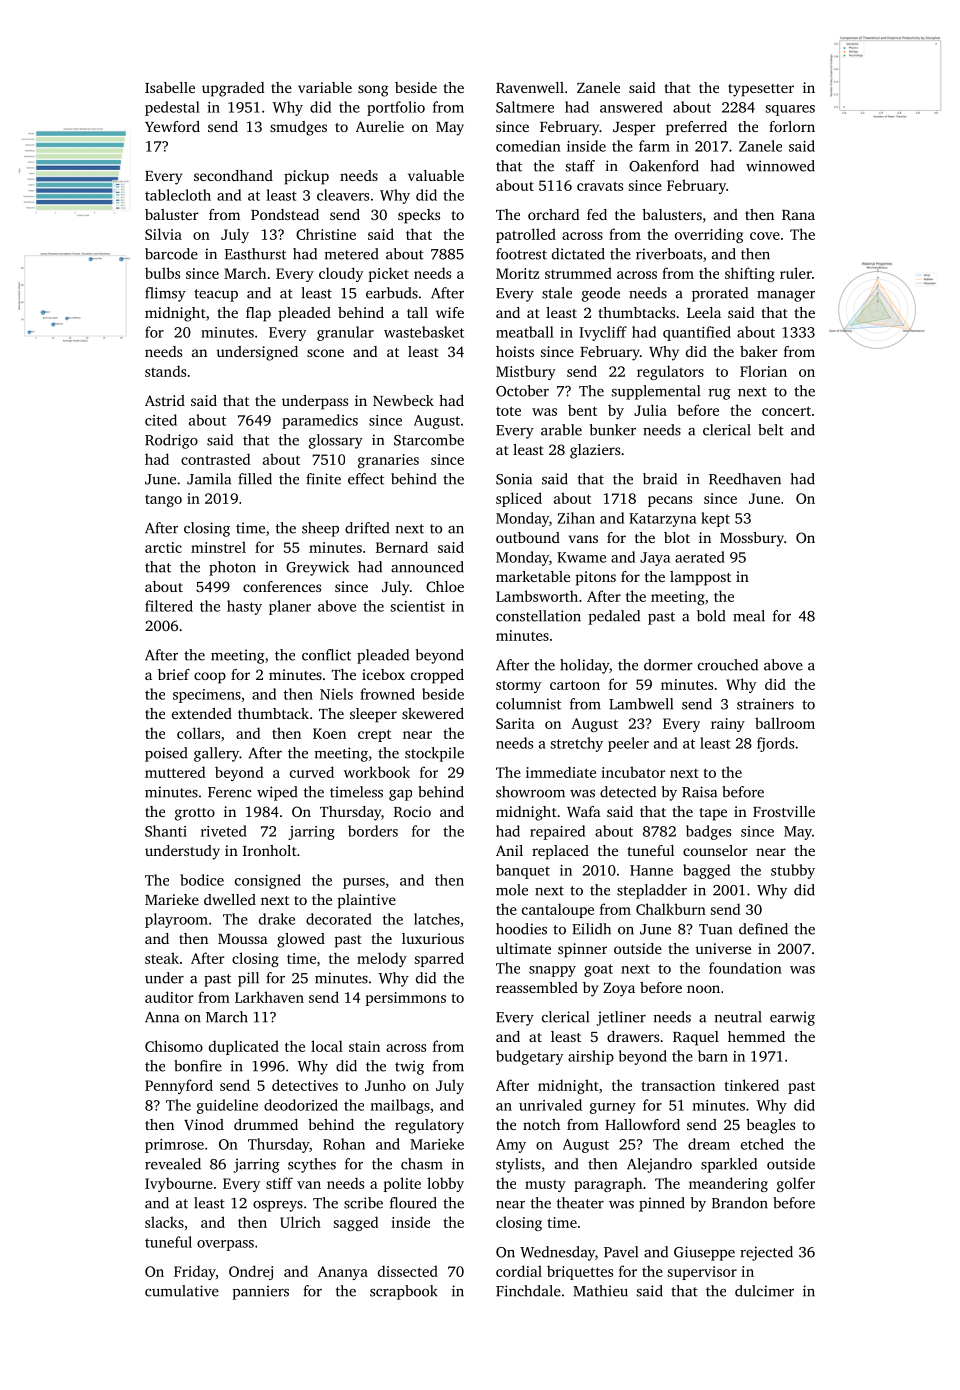  What do you see at coordinates (530, 87) in the screenshot?
I see `Ravenwell` at bounding box center [530, 87].
